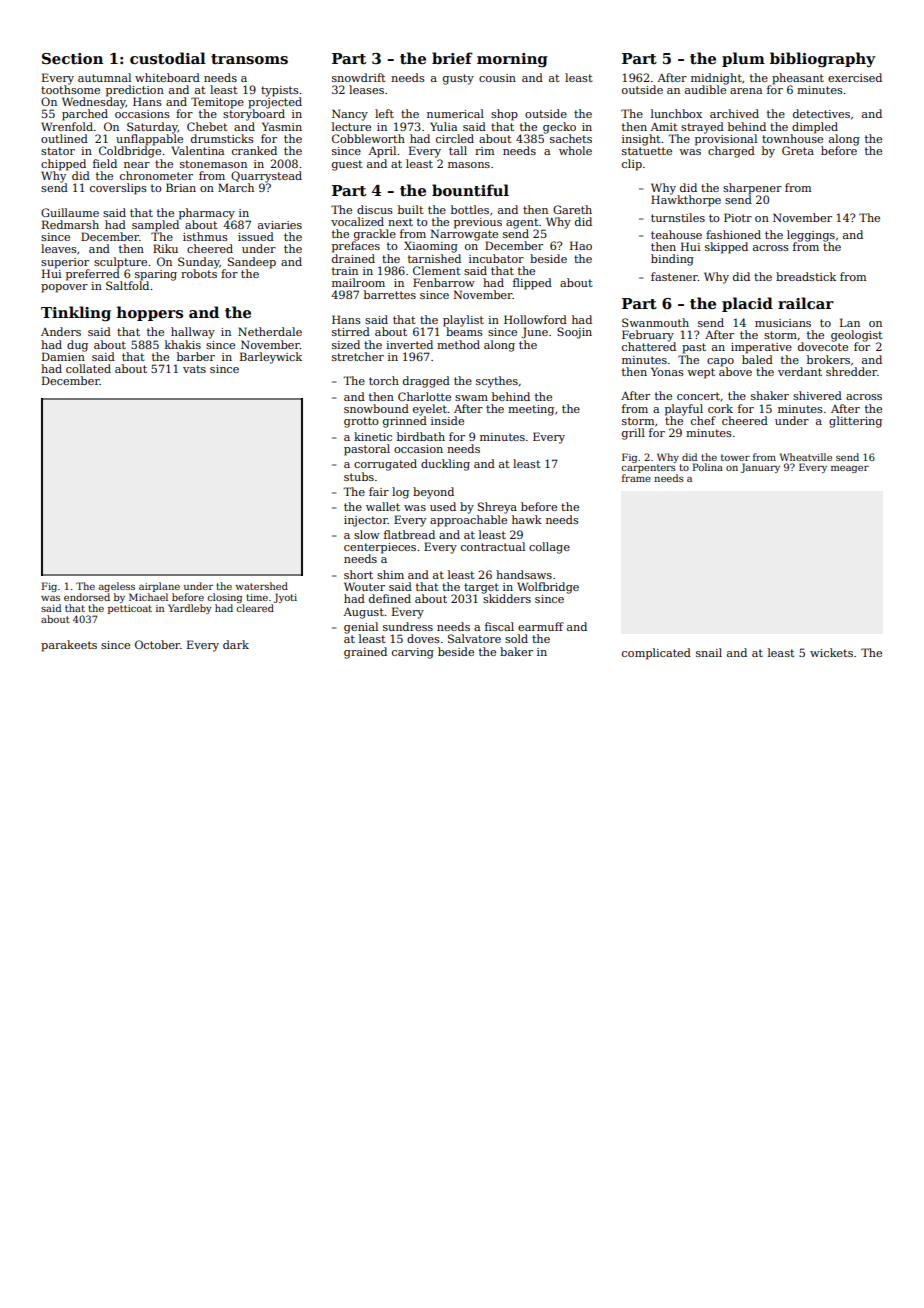 The image size is (924, 1308). Describe the element at coordinates (720, 408) in the page. I see `cork` at that location.
